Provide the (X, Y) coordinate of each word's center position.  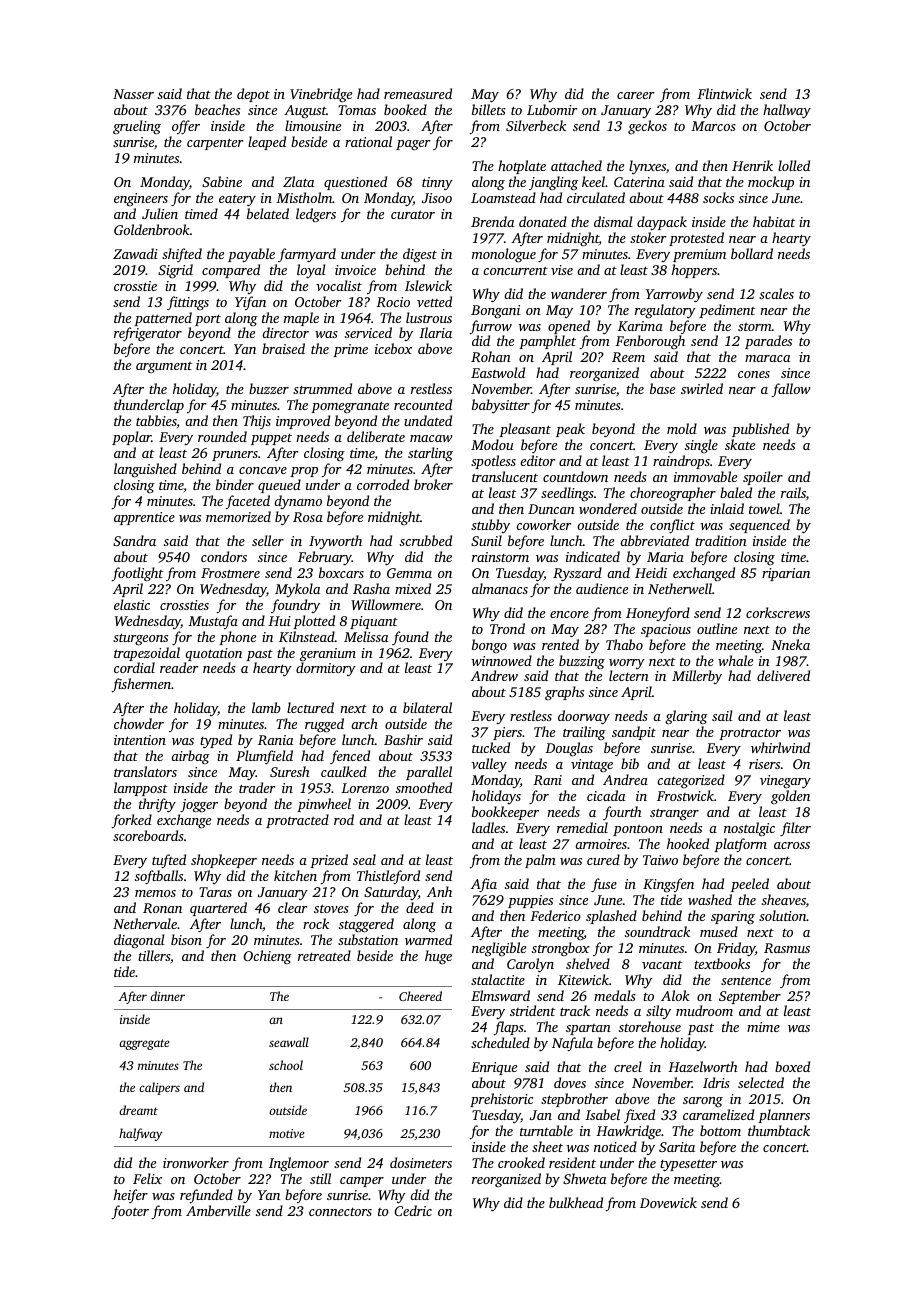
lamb (266, 707)
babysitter (501, 406)
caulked (344, 771)
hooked (688, 843)
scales (776, 293)
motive (286, 1133)
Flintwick (724, 93)
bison (186, 939)
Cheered (420, 996)
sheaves (784, 899)
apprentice (144, 518)
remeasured (418, 93)
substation (368, 939)
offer (186, 127)
